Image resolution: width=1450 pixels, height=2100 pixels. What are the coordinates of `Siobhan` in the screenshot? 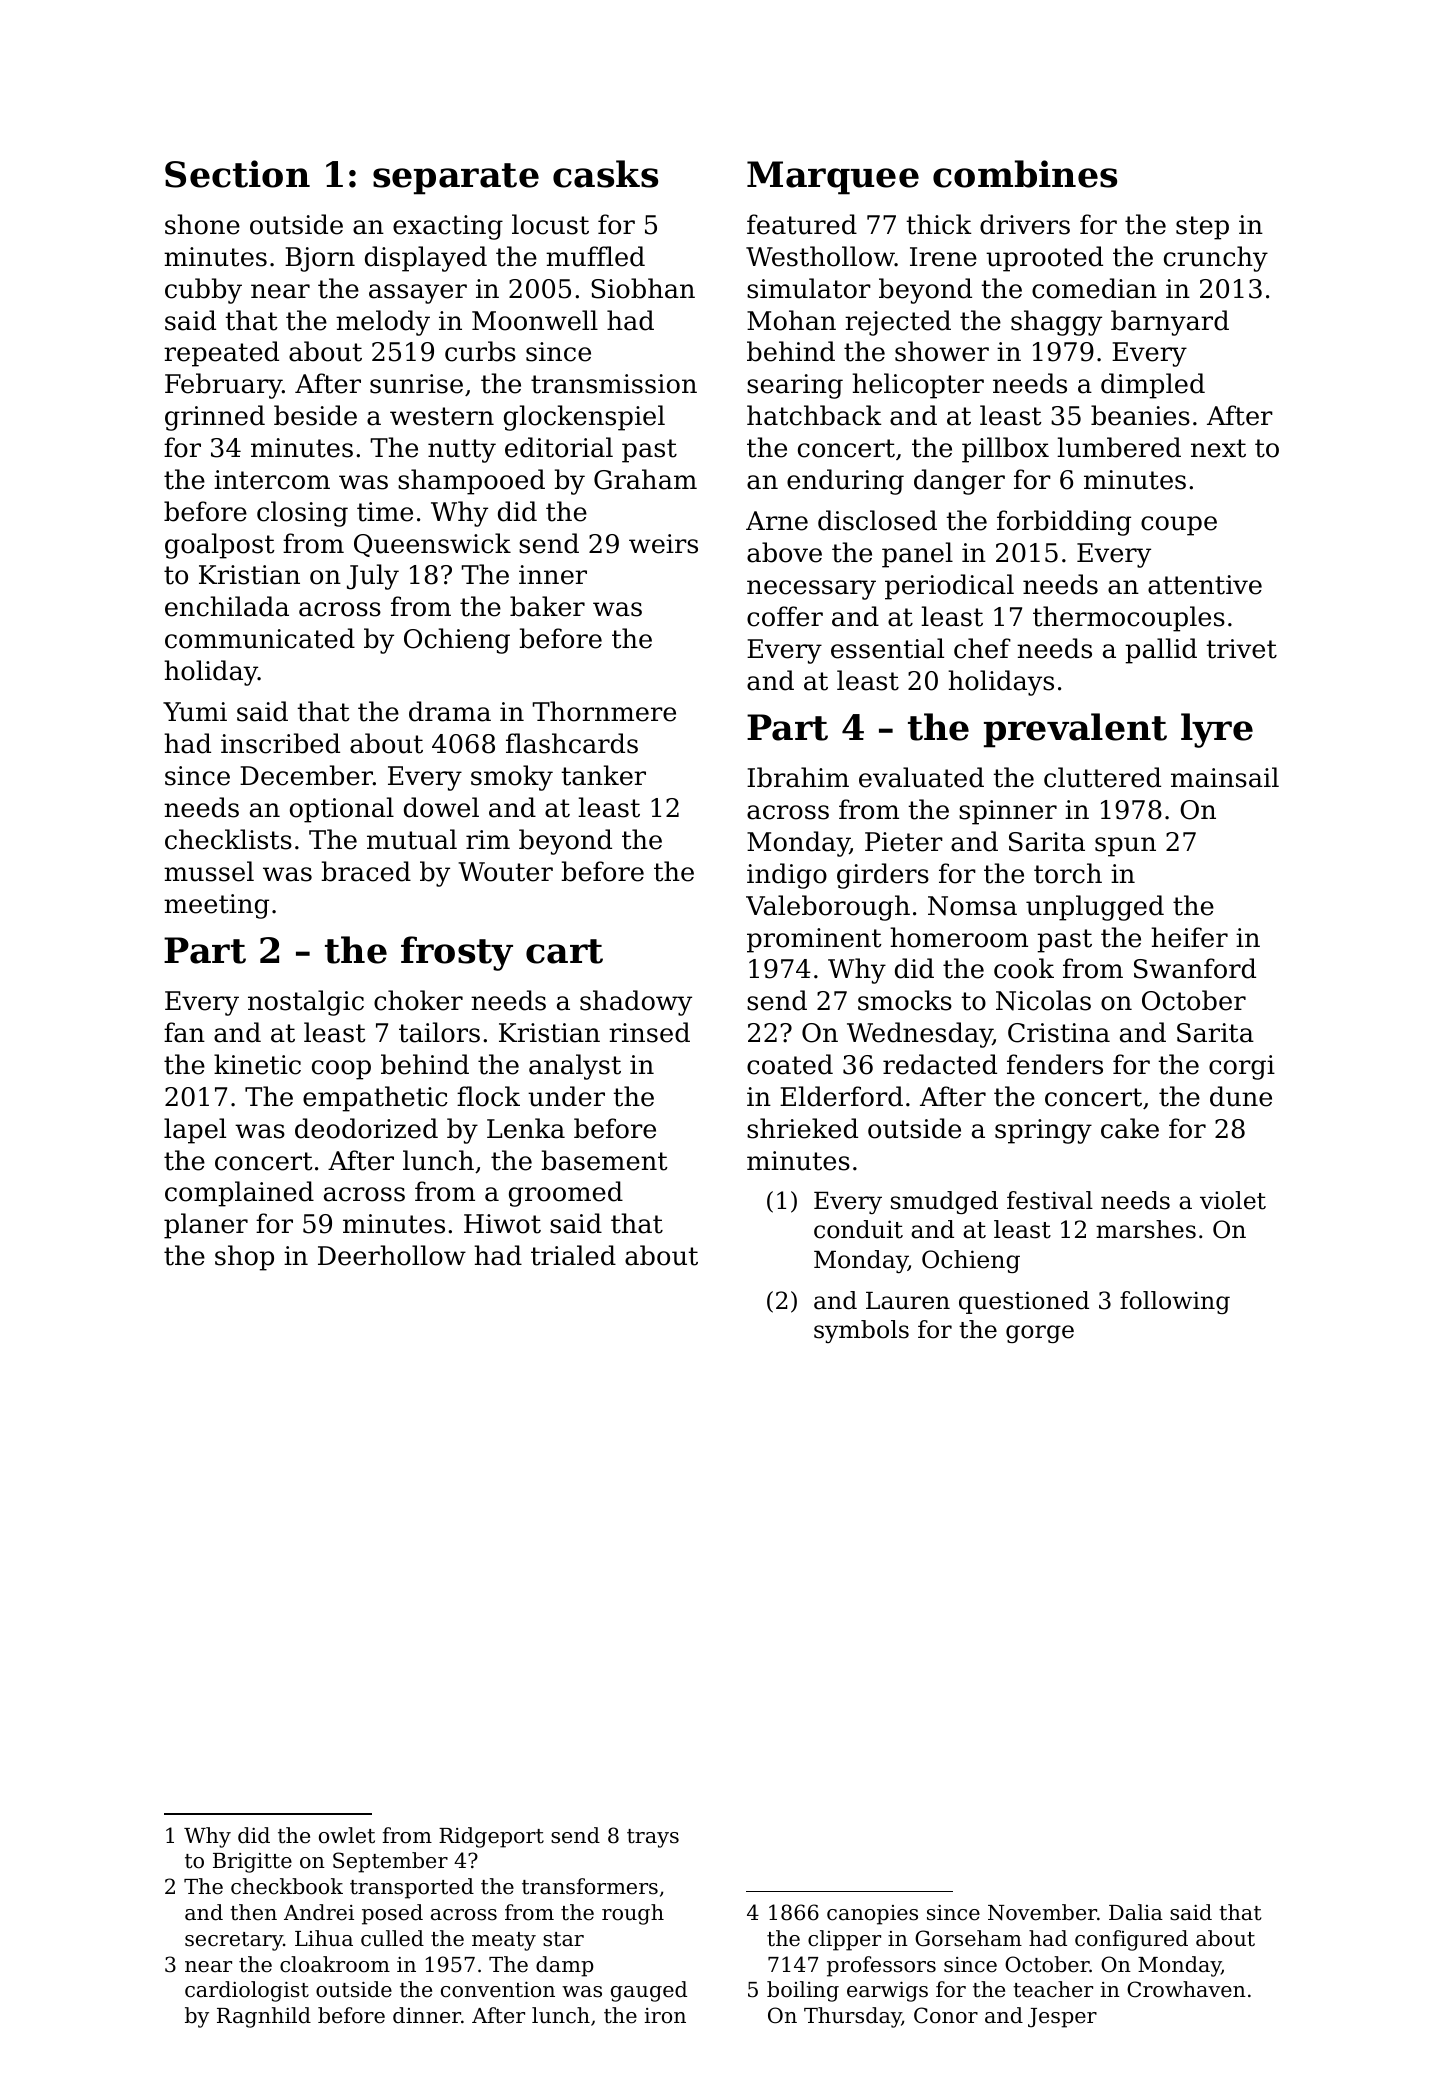 It's located at (643, 288).
